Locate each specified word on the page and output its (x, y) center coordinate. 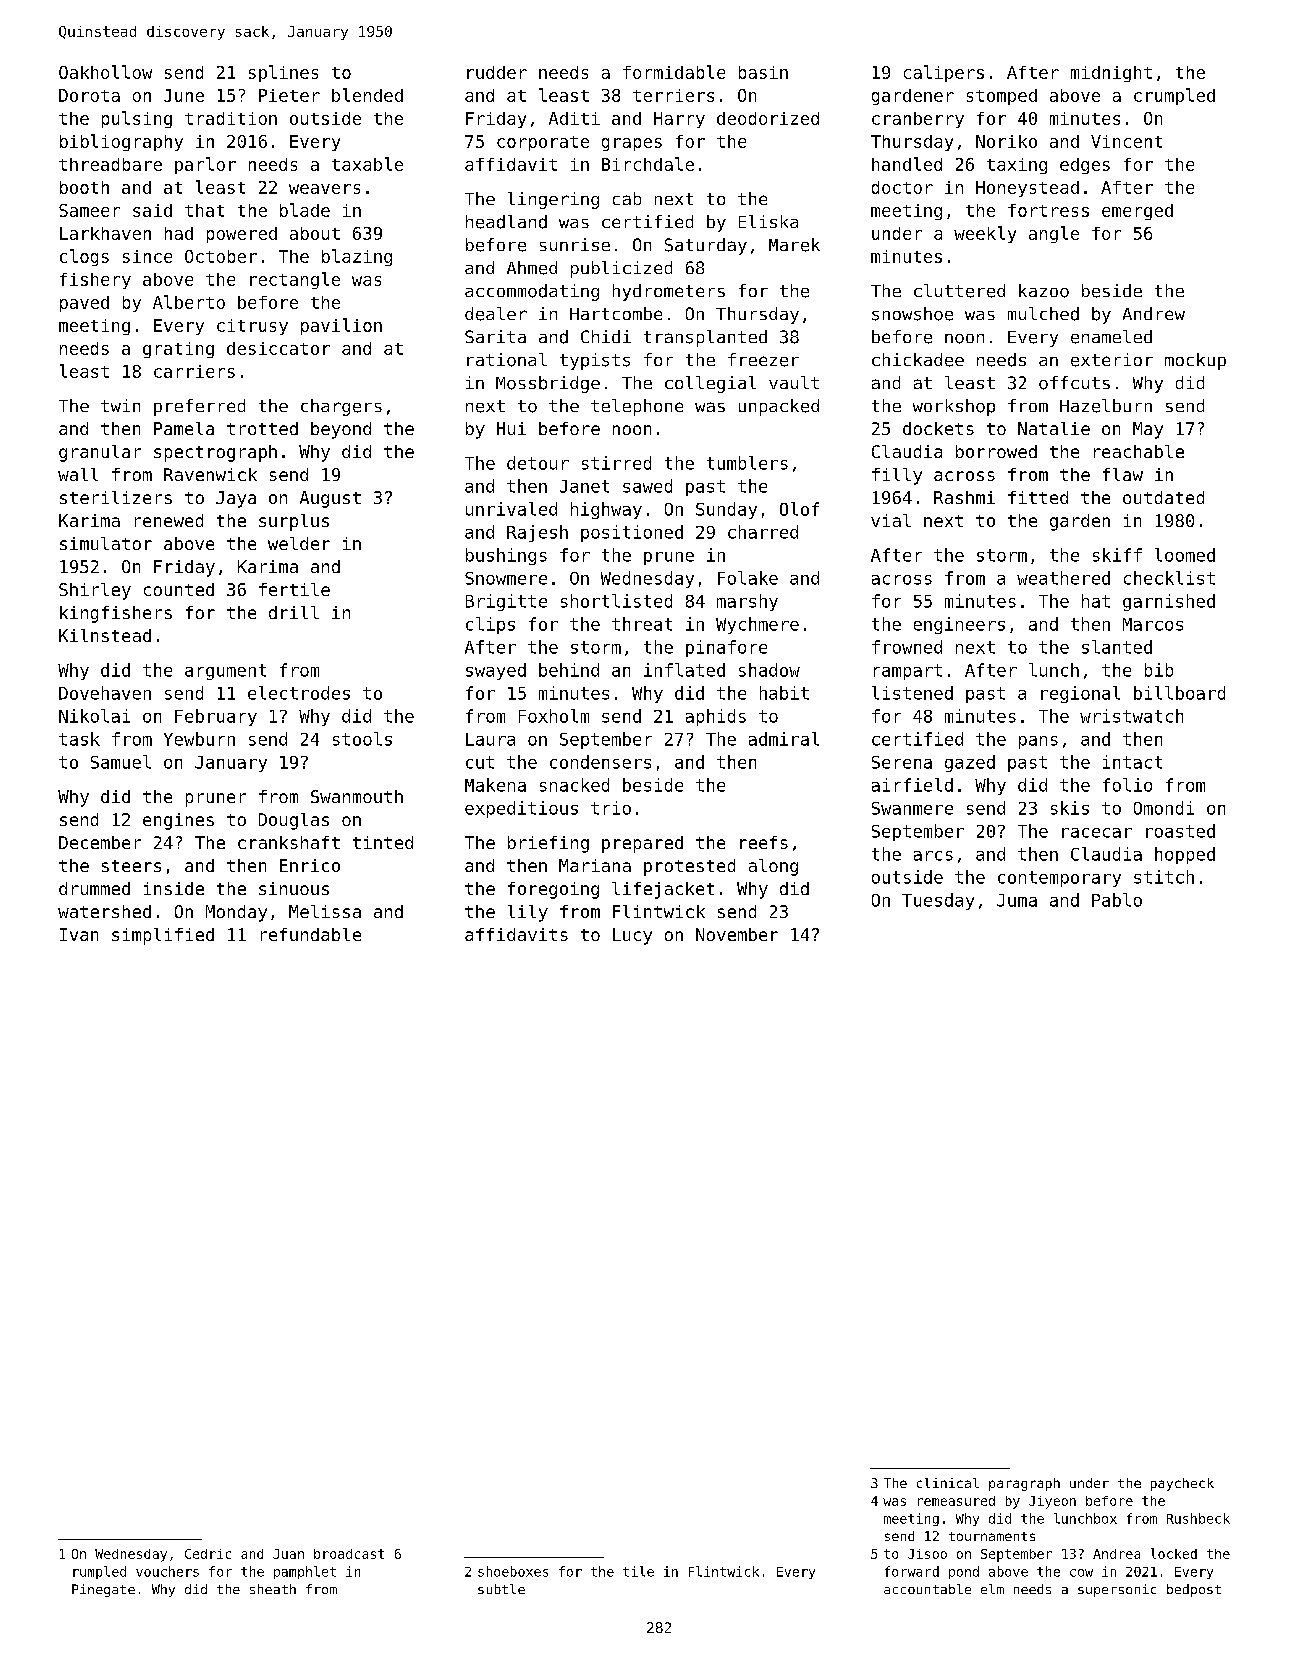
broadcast (349, 1554)
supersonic (1117, 1590)
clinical (948, 1483)
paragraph (1024, 1484)
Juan (288, 1554)
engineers (959, 625)
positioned (632, 533)
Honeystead (1027, 189)
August (330, 499)
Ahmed (532, 268)
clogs (84, 257)
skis (1070, 808)
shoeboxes (513, 1571)
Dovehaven (105, 693)
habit (784, 693)
